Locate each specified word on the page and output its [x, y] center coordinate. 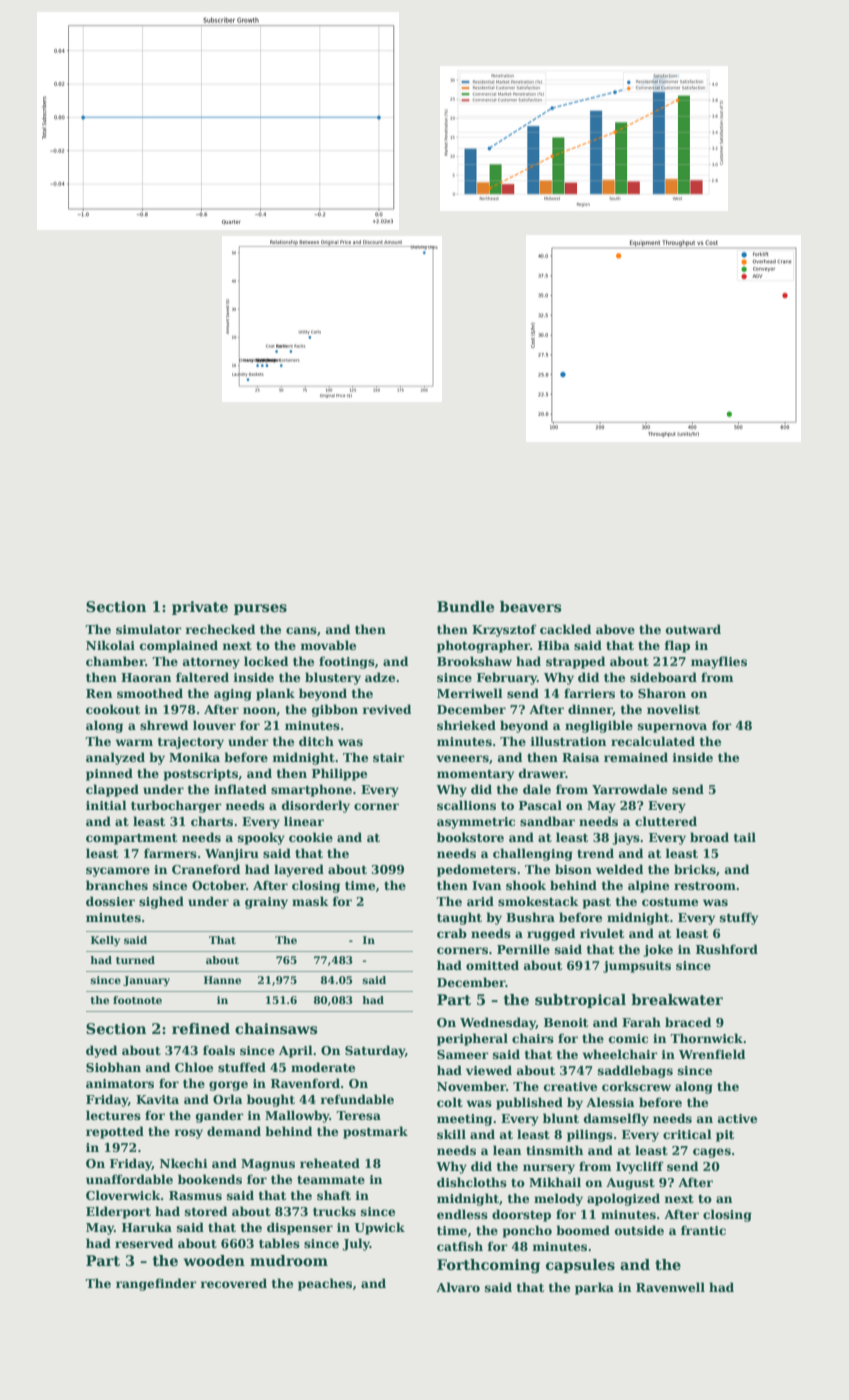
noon [260, 711]
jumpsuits [637, 967]
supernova [672, 728]
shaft [334, 1195]
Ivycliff [640, 1167]
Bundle [465, 606]
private [200, 608]
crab [452, 933]
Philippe [339, 774]
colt [450, 1102]
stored [206, 1211]
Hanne [222, 980]
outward [693, 629]
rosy [188, 1134]
